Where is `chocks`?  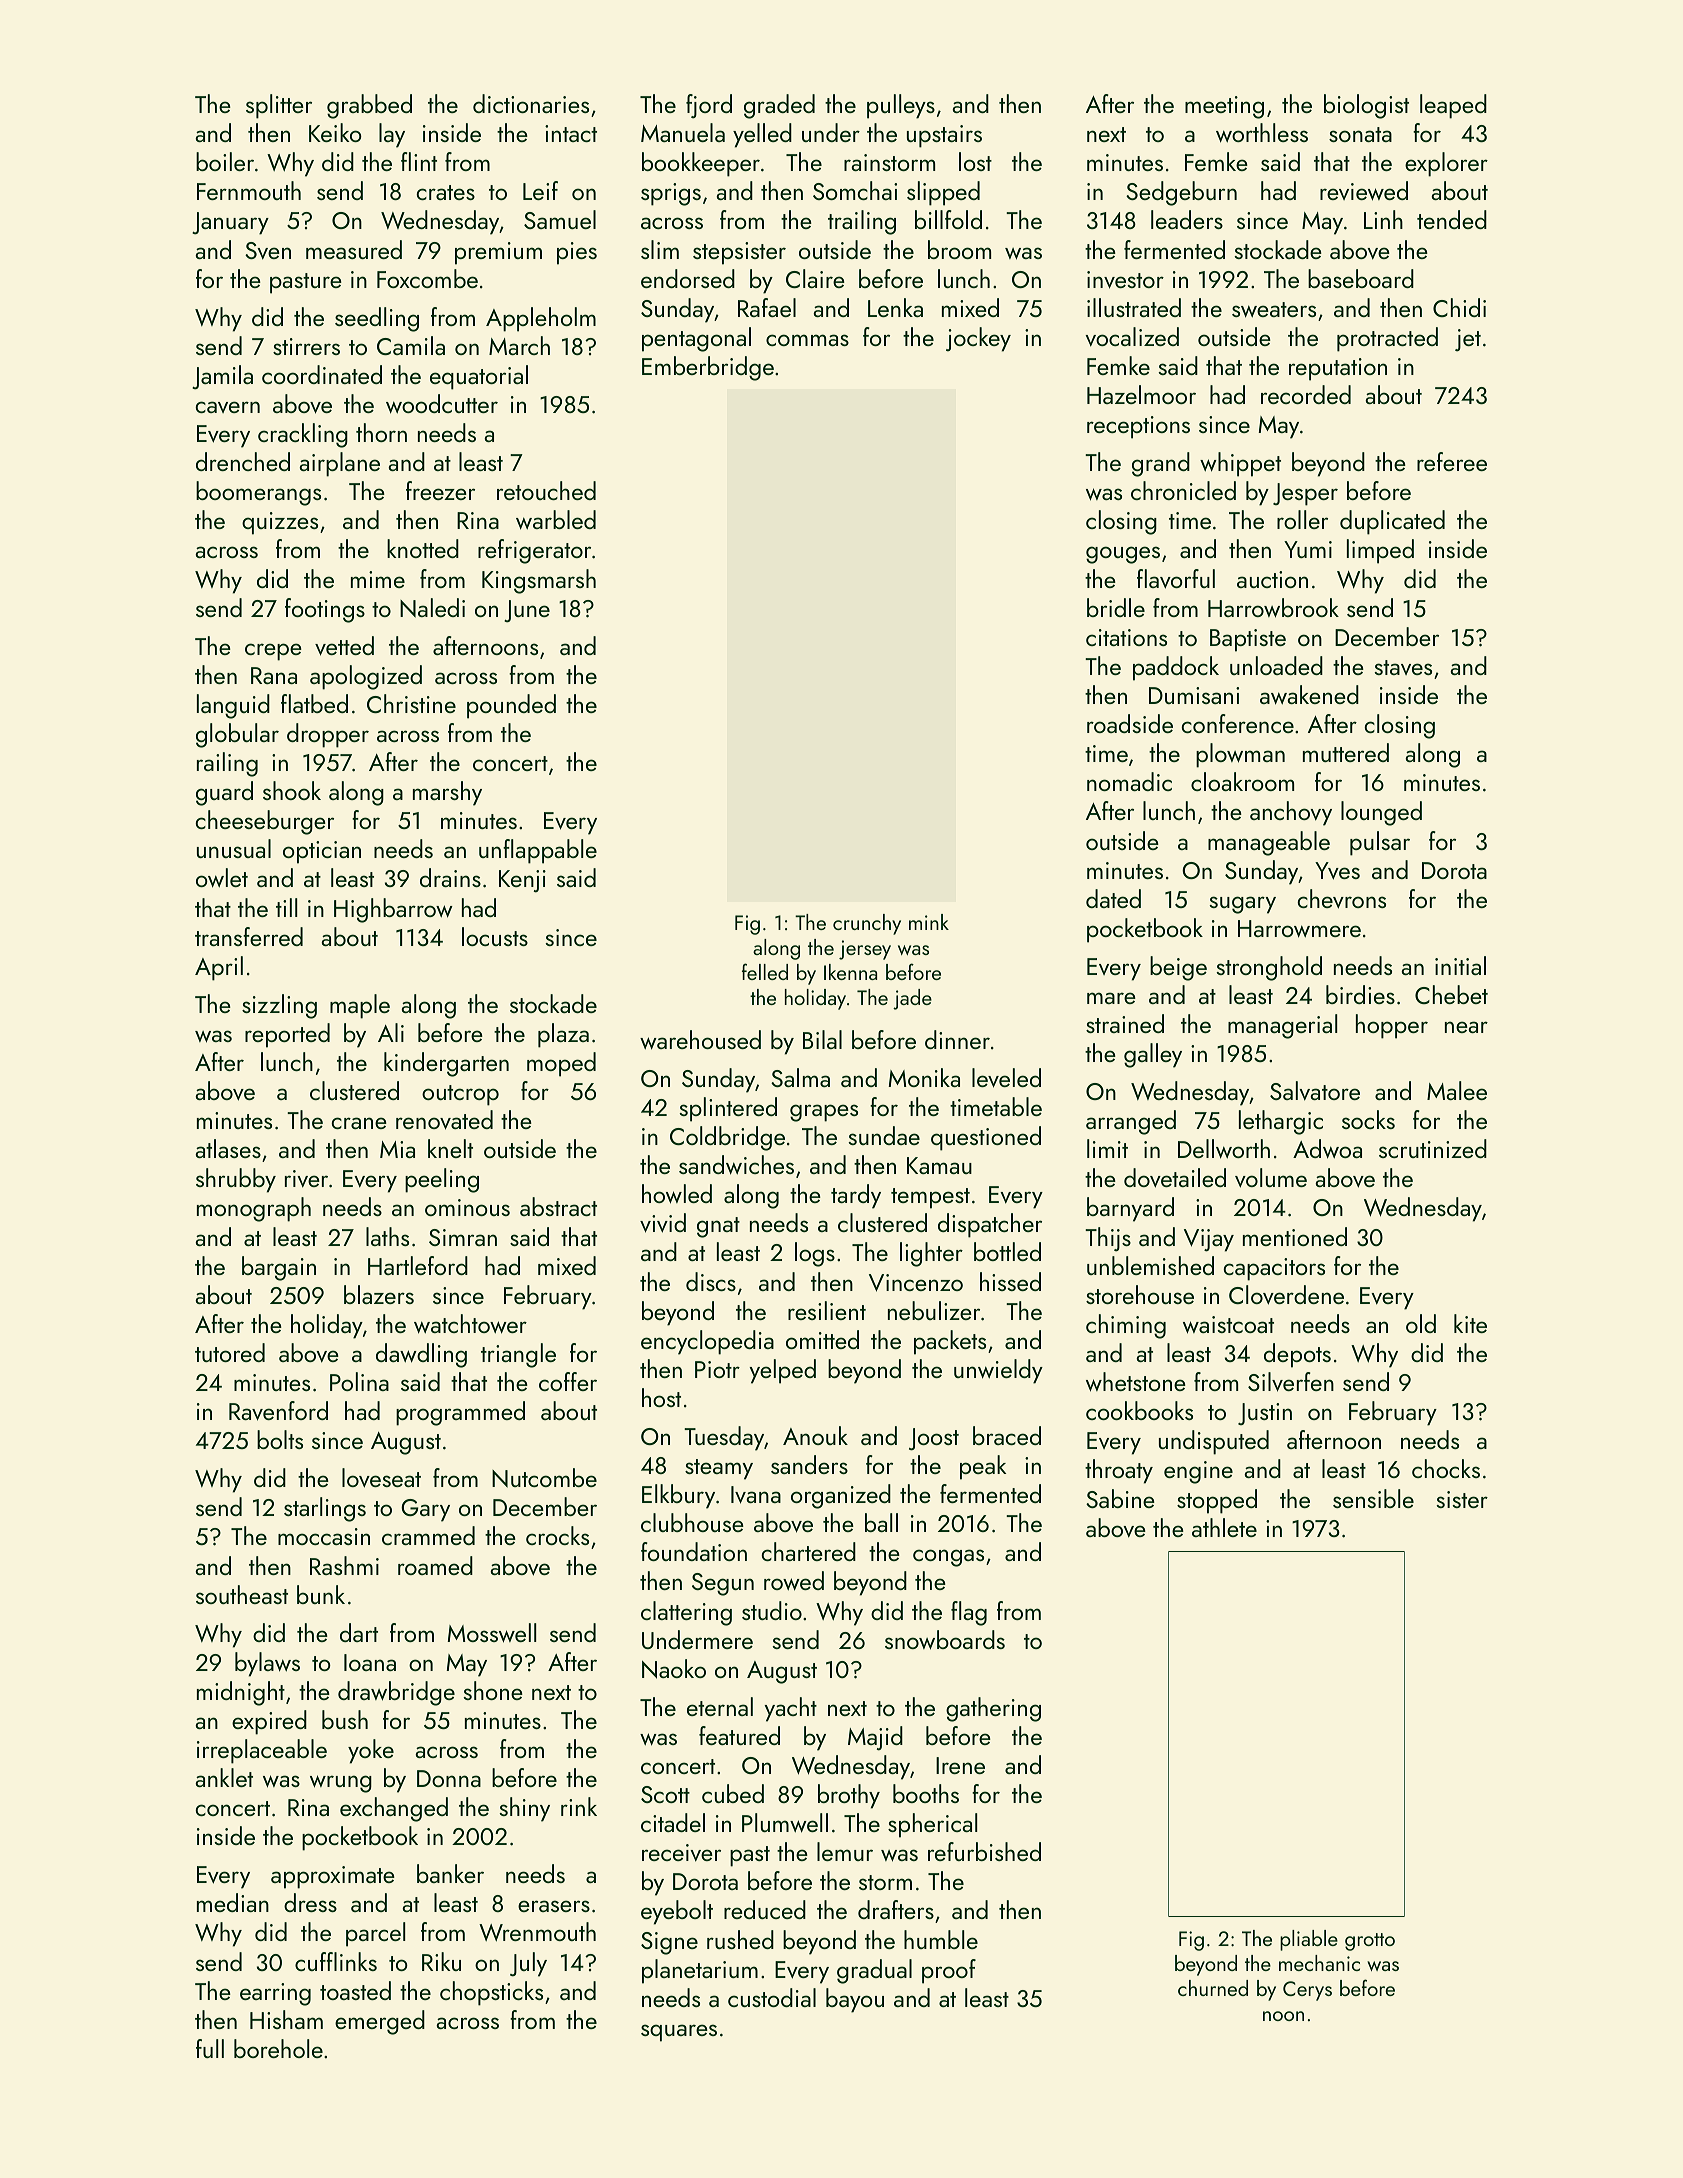
chocks is located at coordinates (1446, 1468).
